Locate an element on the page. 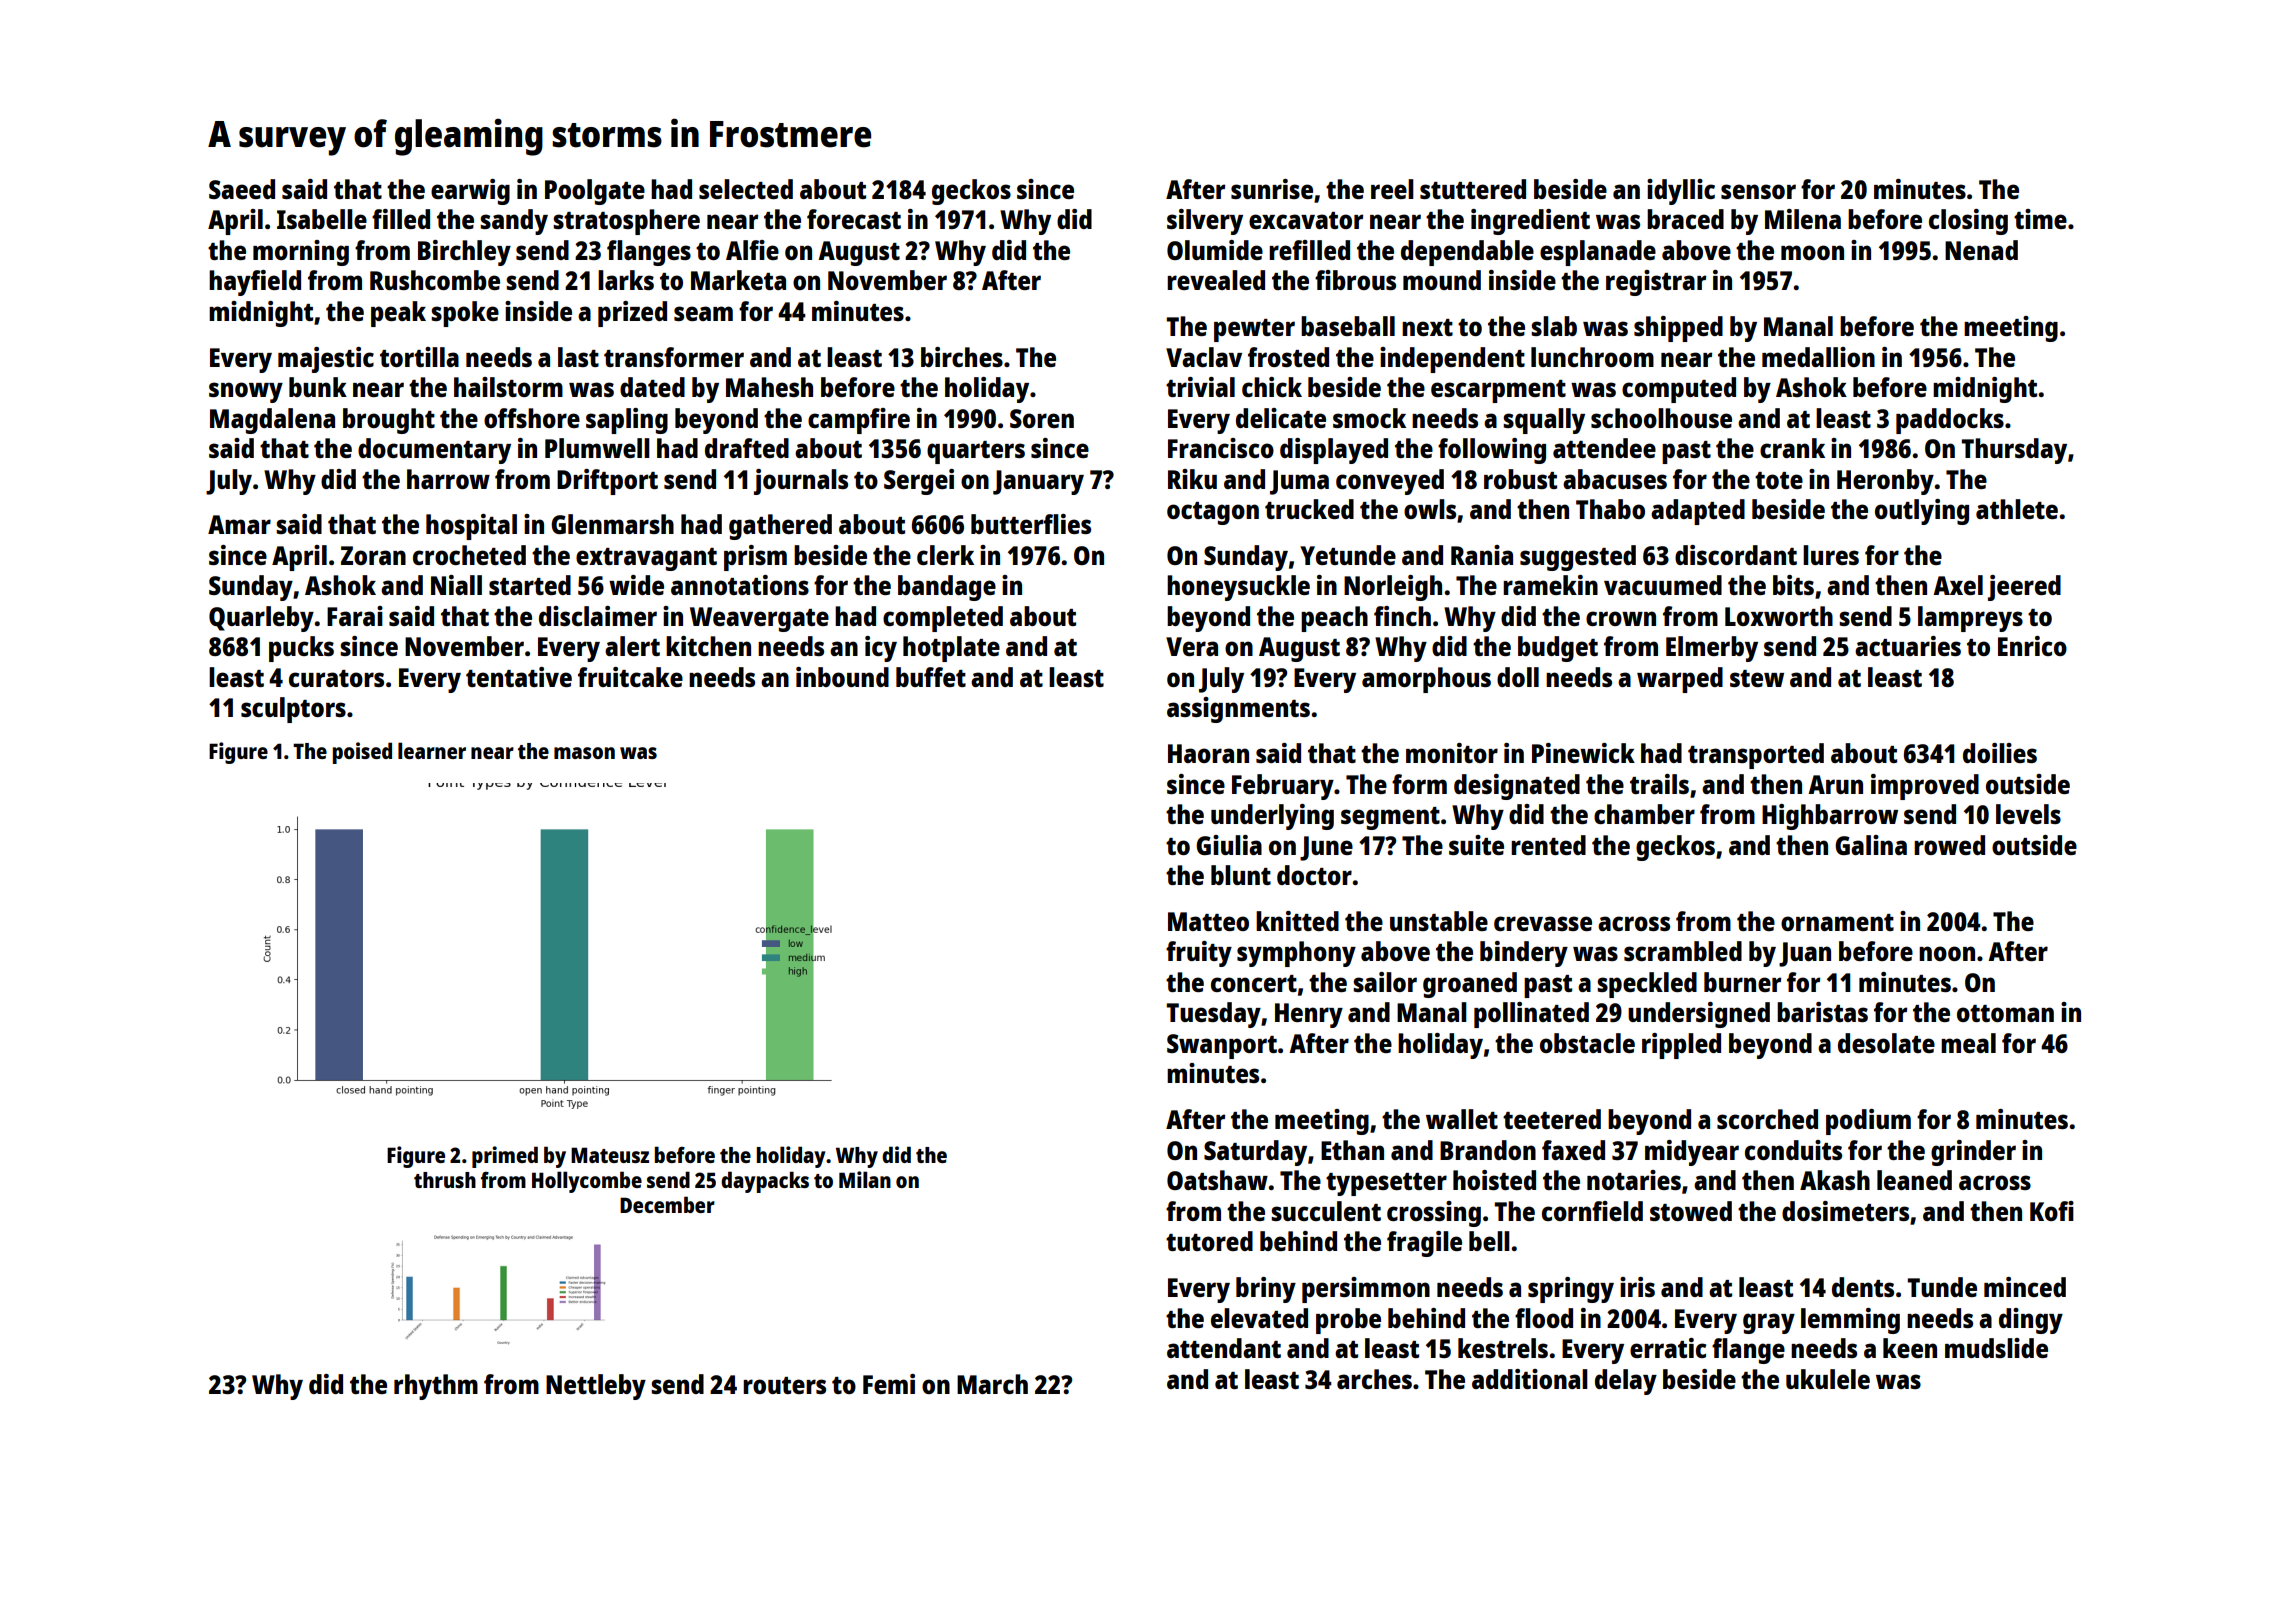 Image resolution: width=2292 pixels, height=1620 pixels. computed is located at coordinates (1679, 390).
